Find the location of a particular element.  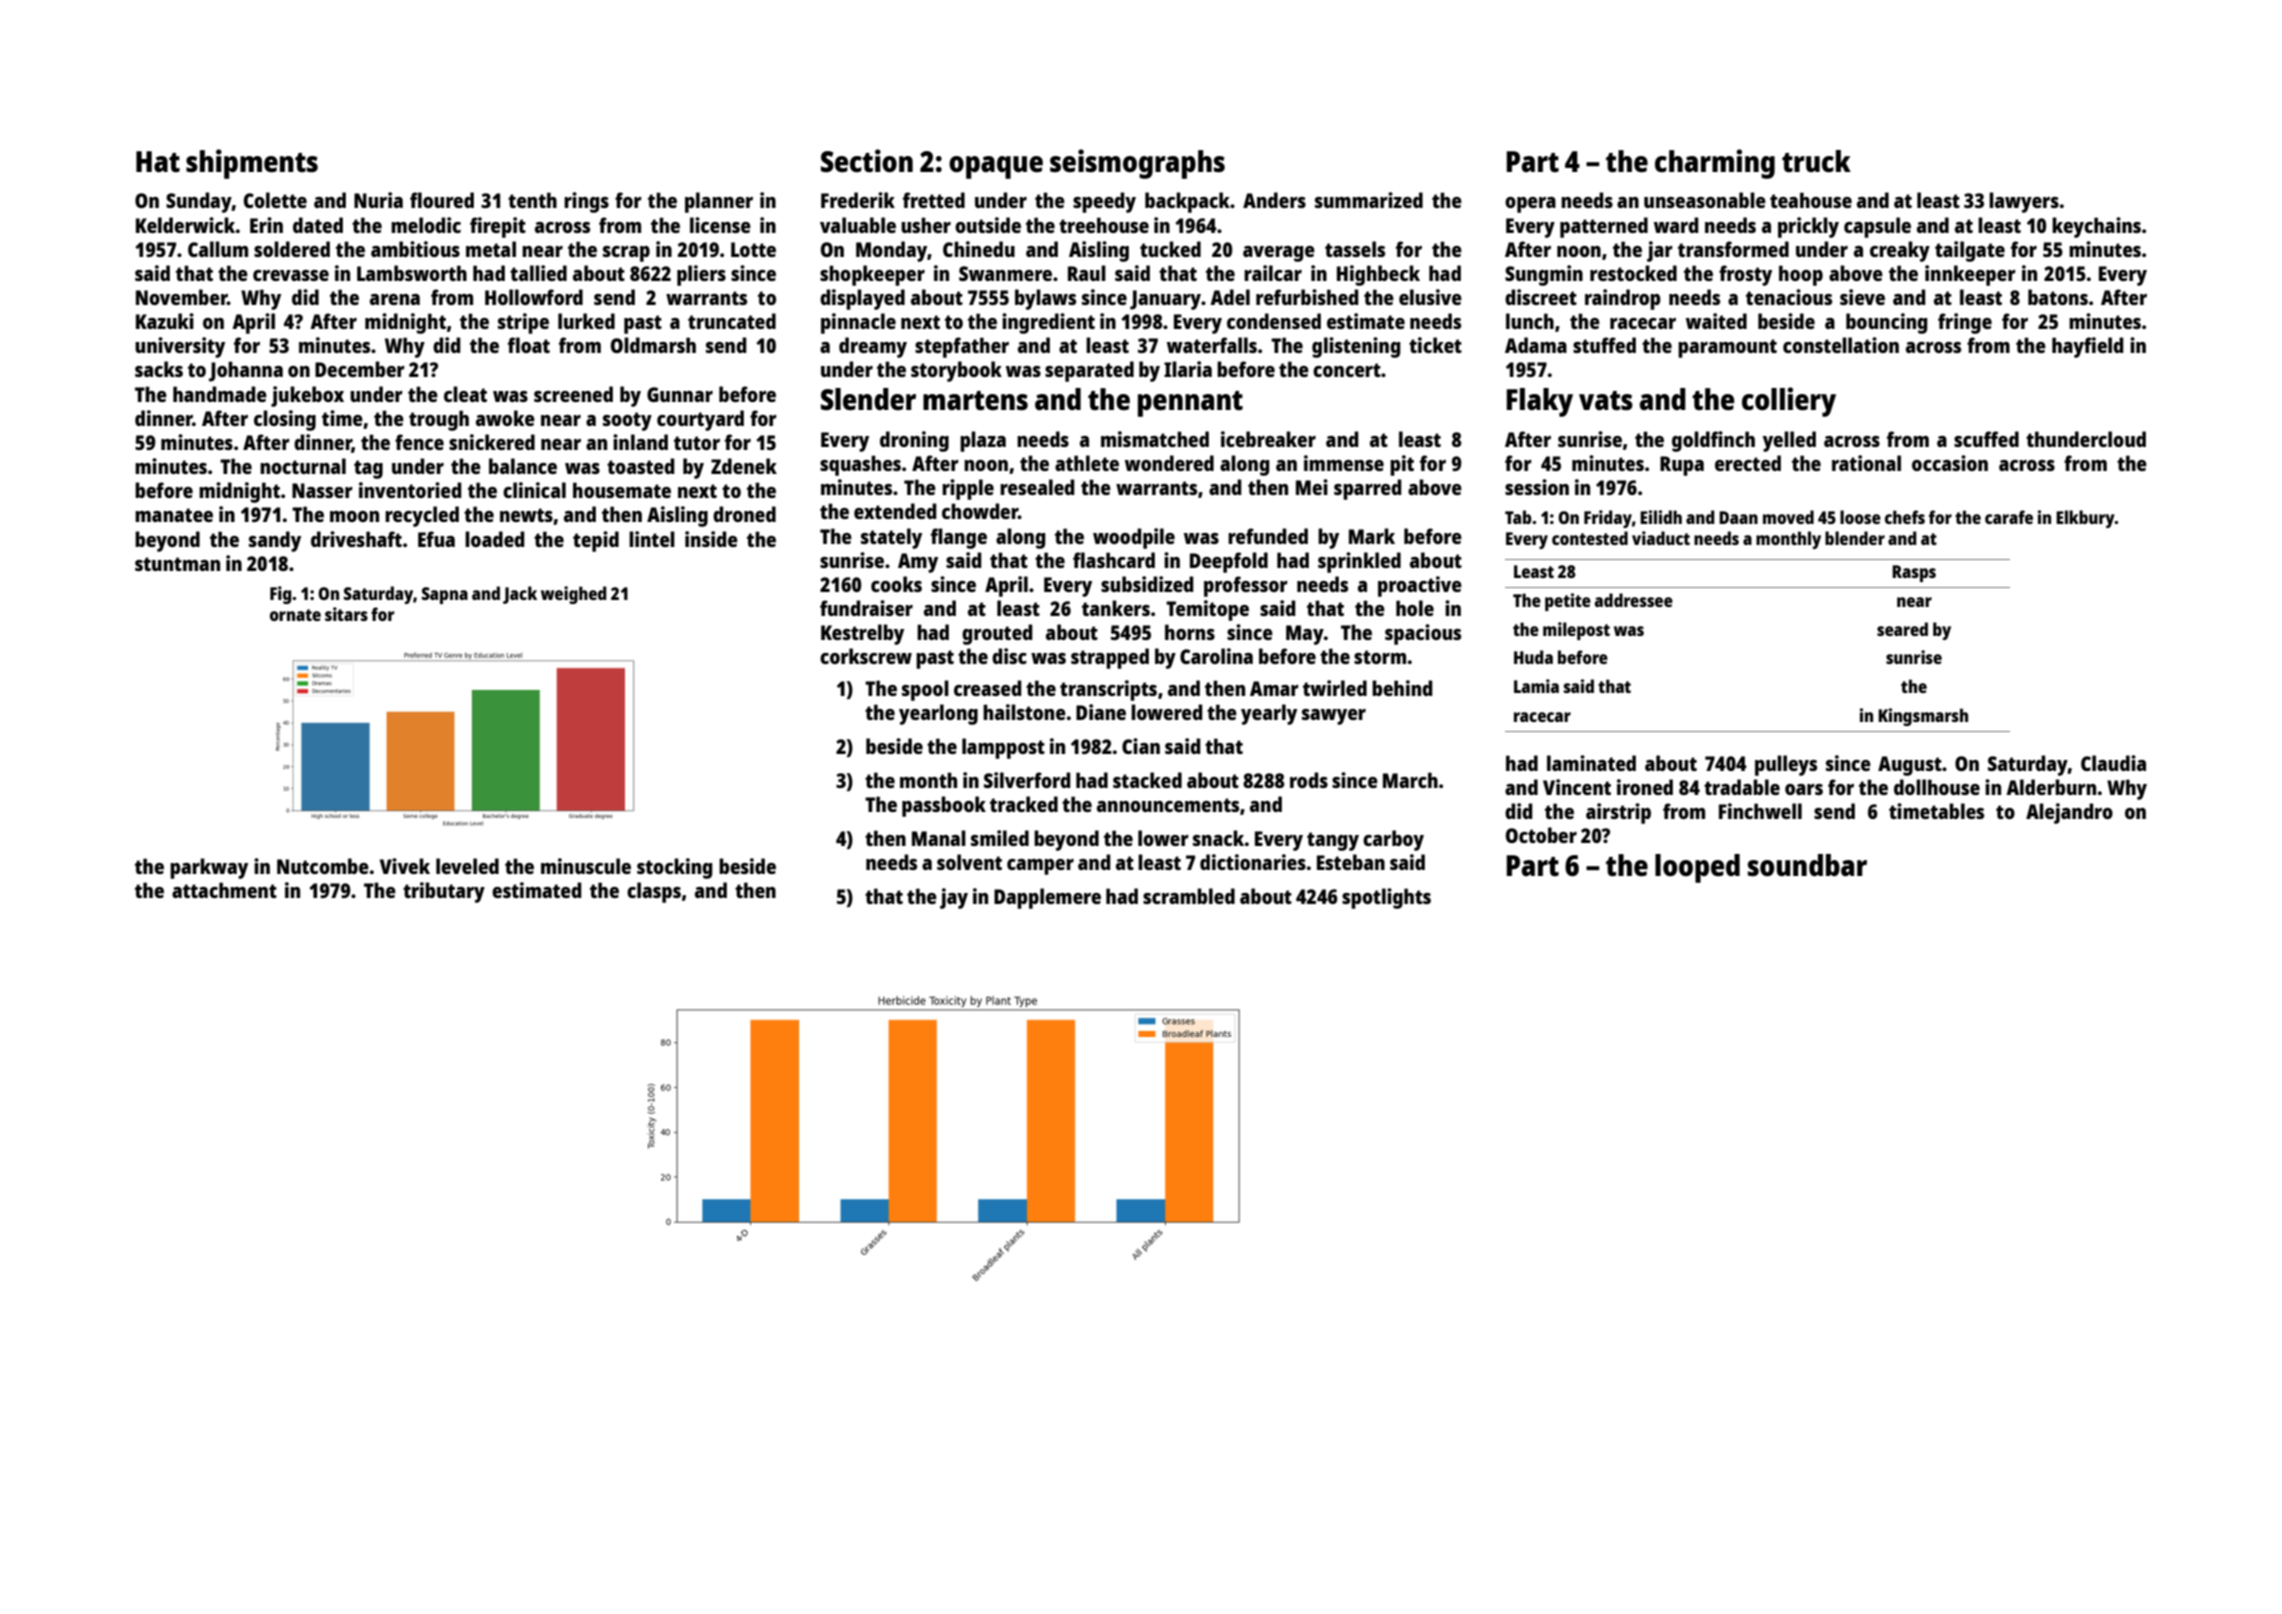

passbook is located at coordinates (944, 806).
